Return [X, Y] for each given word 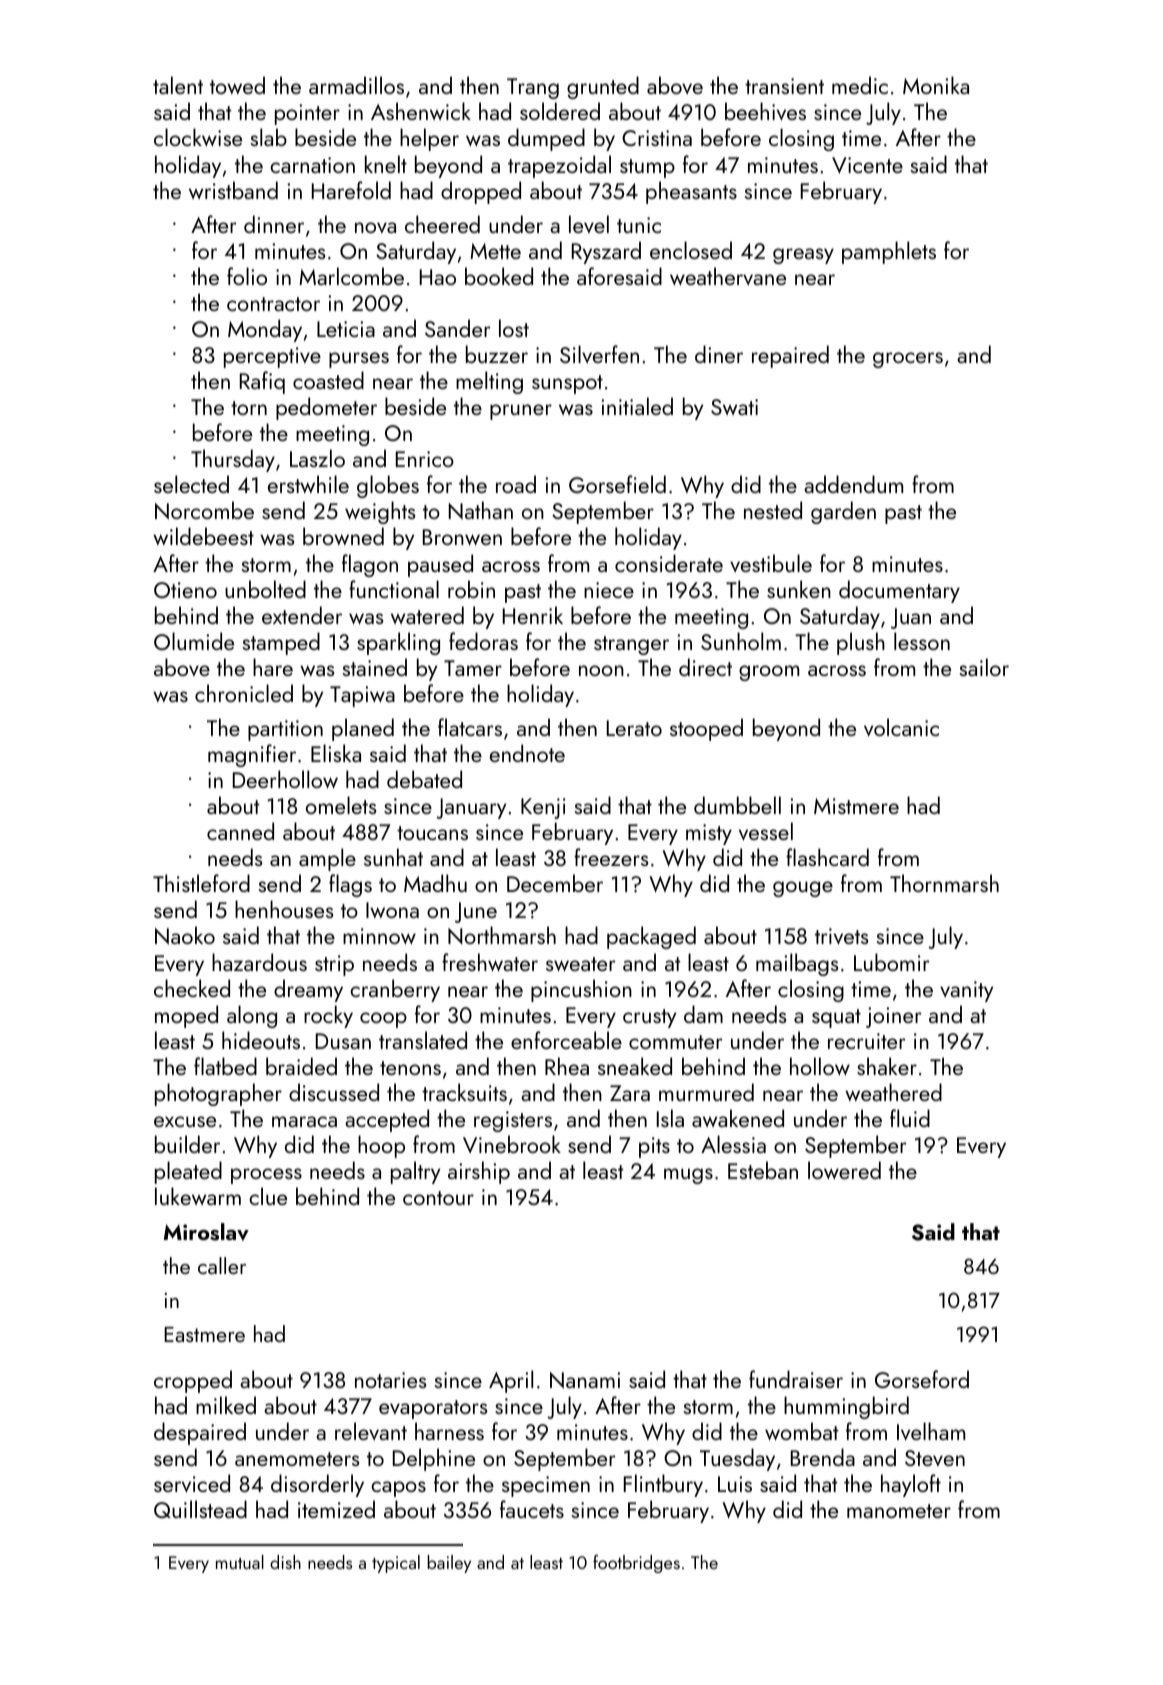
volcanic [901, 727]
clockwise [198, 137]
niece [609, 590]
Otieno [185, 590]
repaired [790, 356]
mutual [240, 1562]
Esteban [763, 1170]
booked [499, 276]
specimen [546, 1486]
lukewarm [198, 1196]
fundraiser [796, 1379]
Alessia [733, 1144]
